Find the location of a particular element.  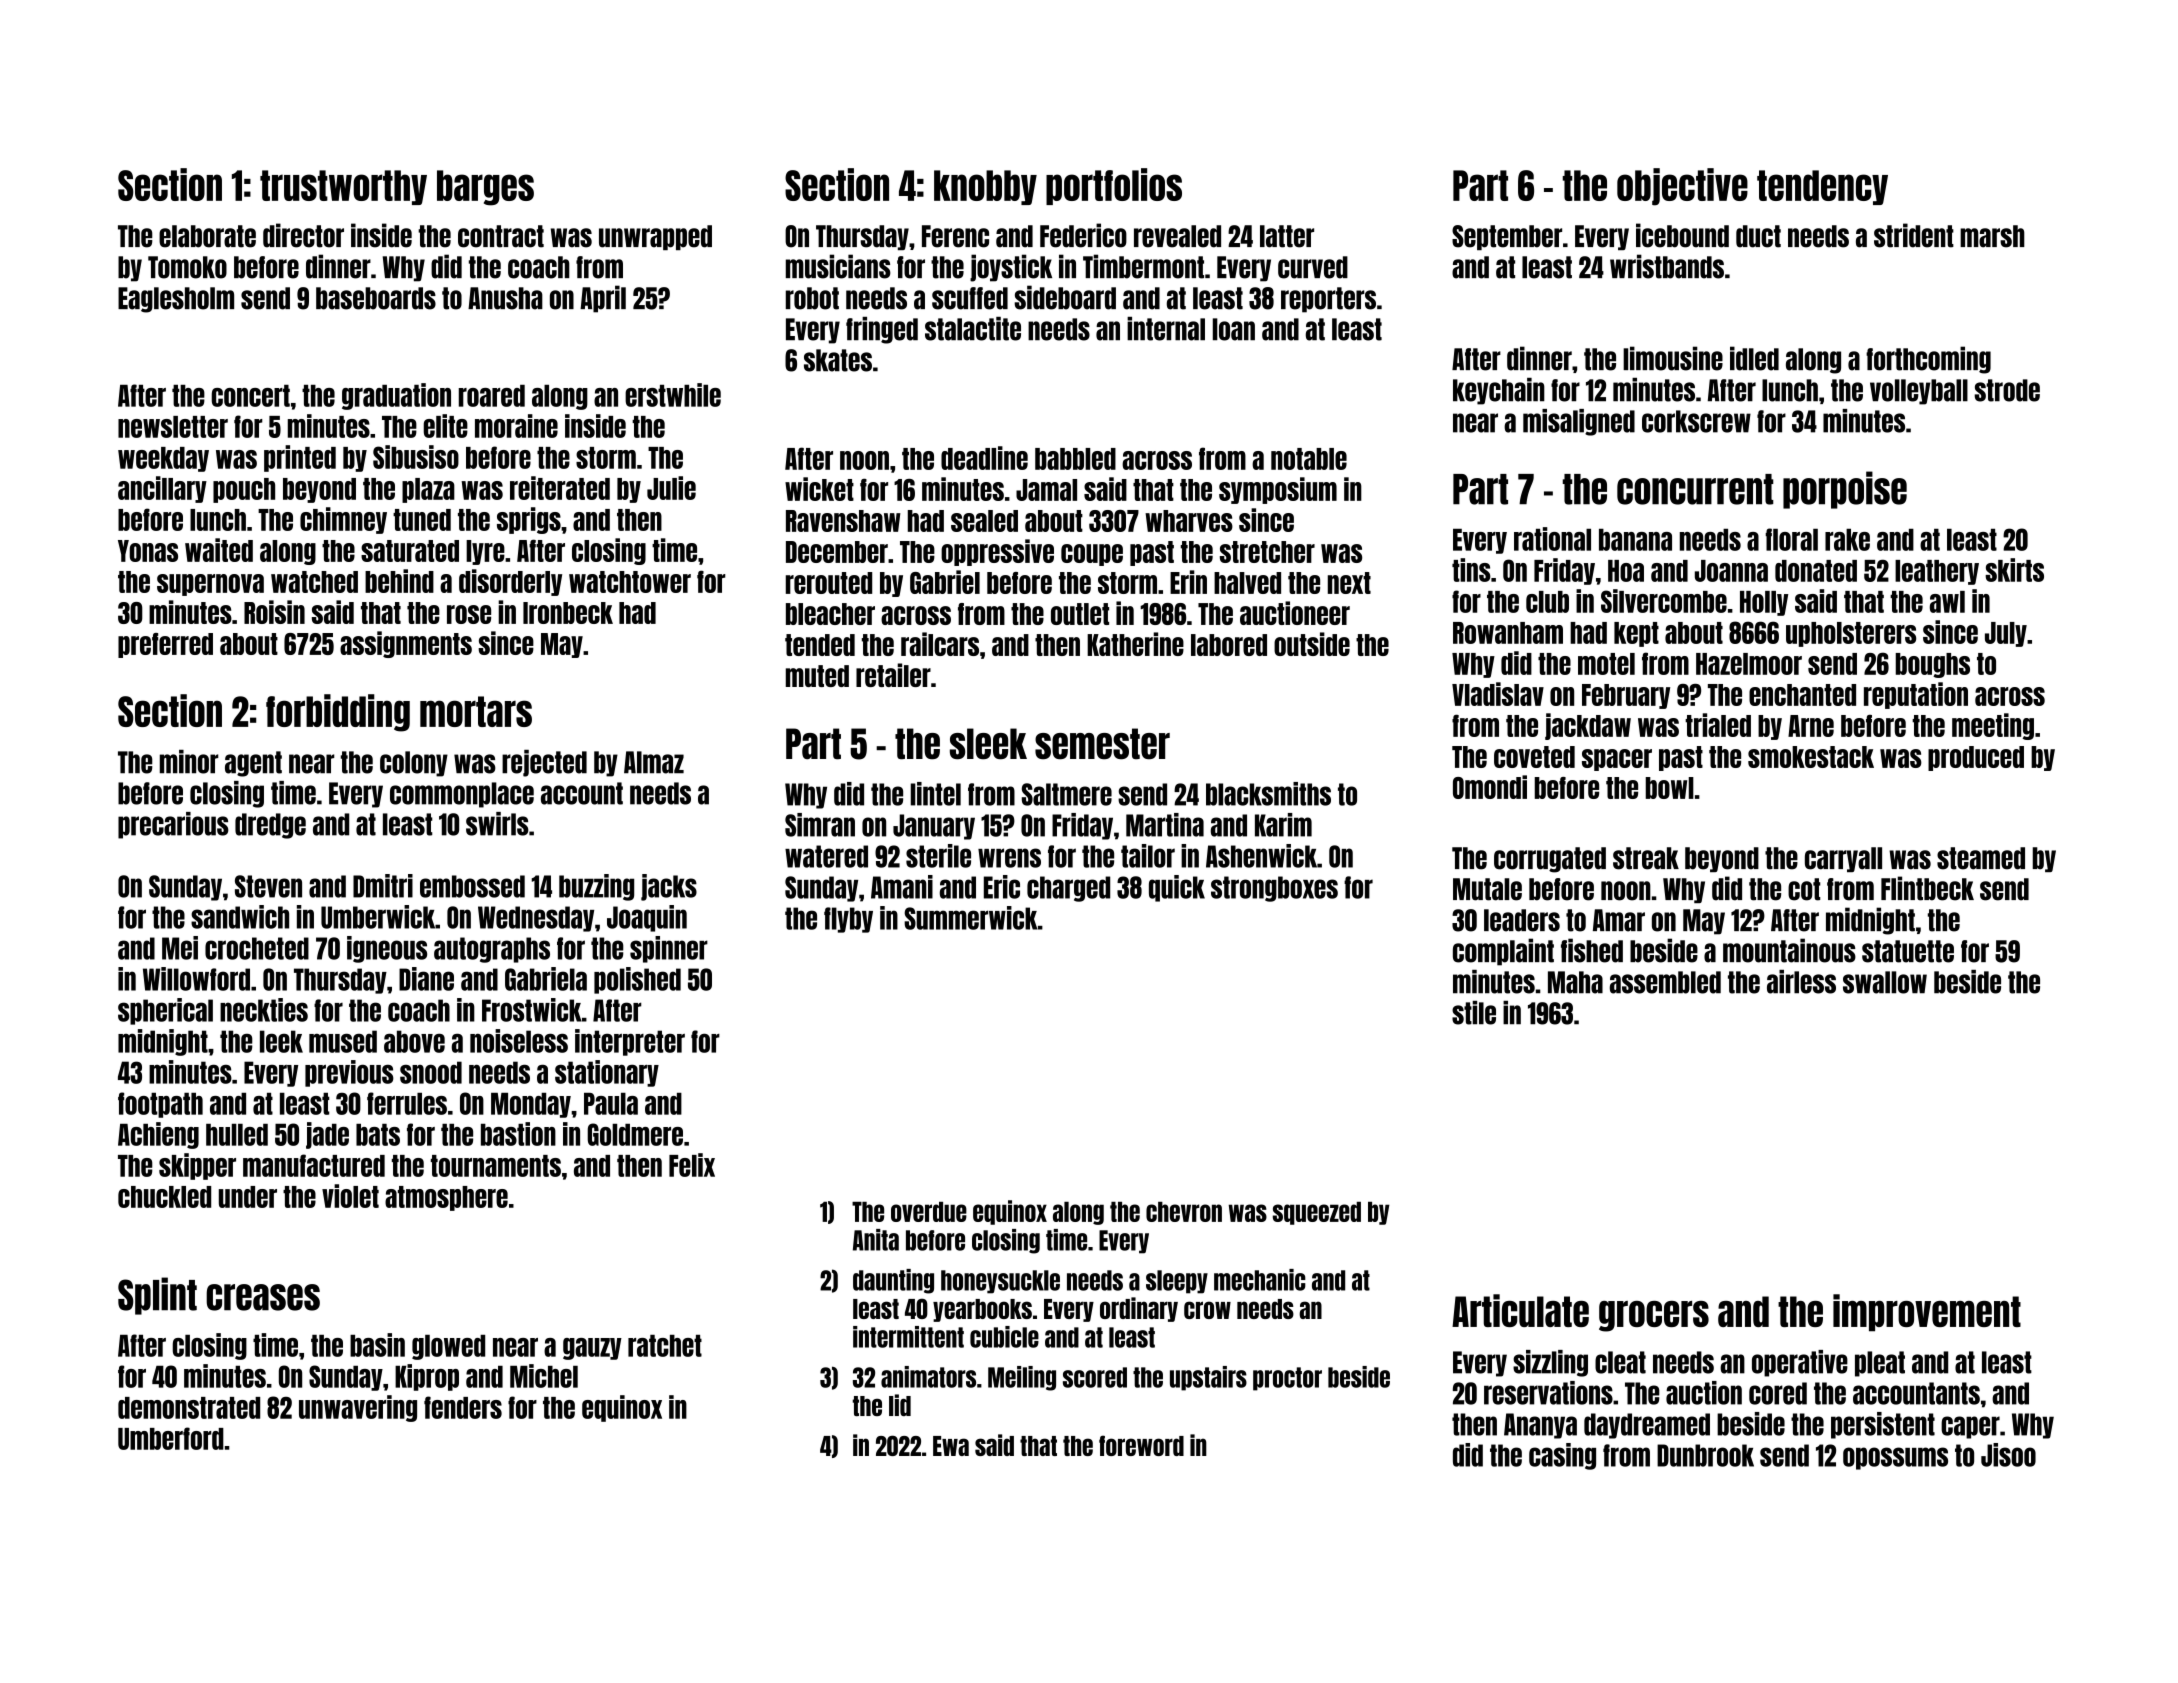

interpreter is located at coordinates (630, 1042).
